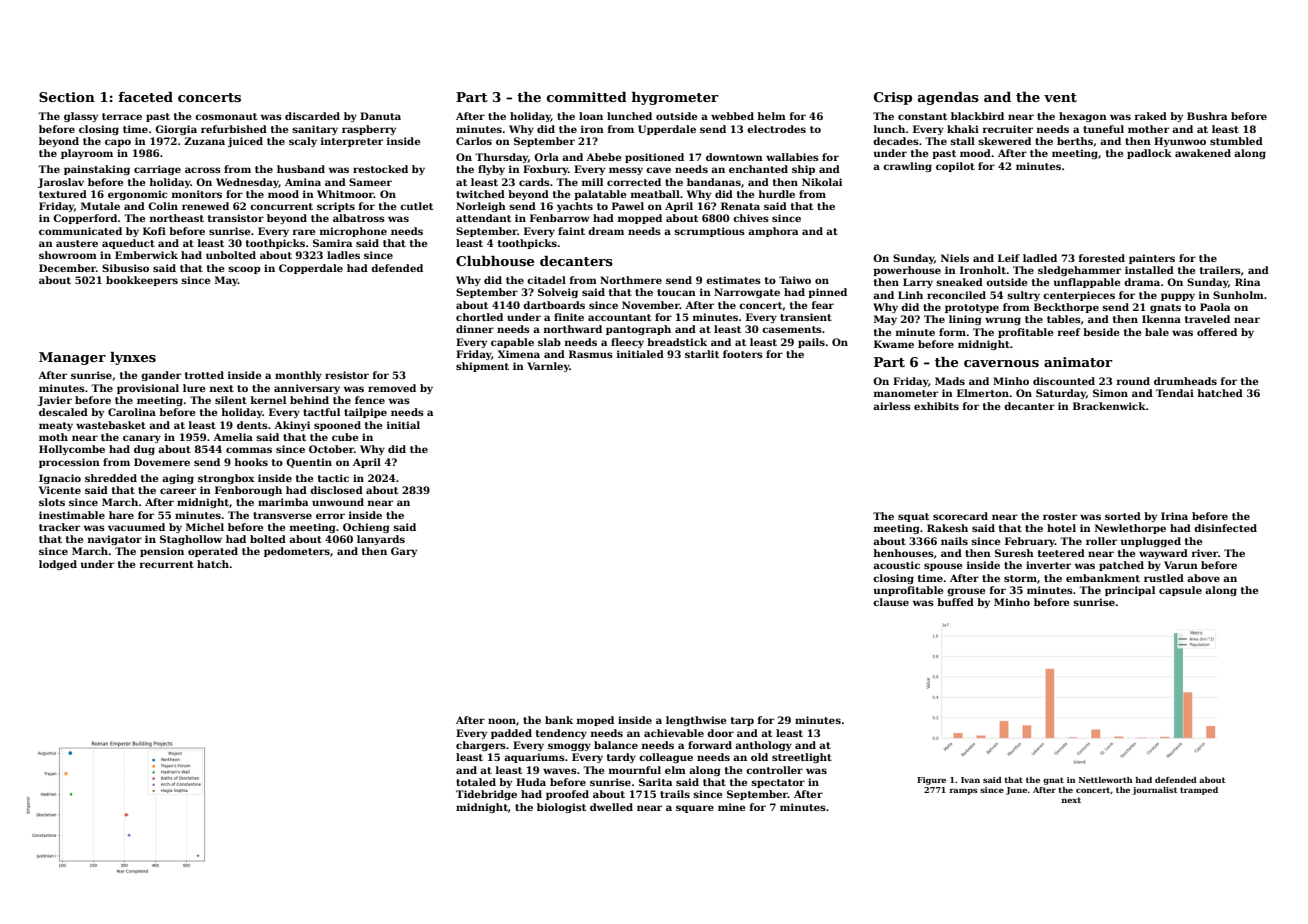 The width and height of the screenshot is (1308, 924). I want to click on capsule, so click(1180, 591).
